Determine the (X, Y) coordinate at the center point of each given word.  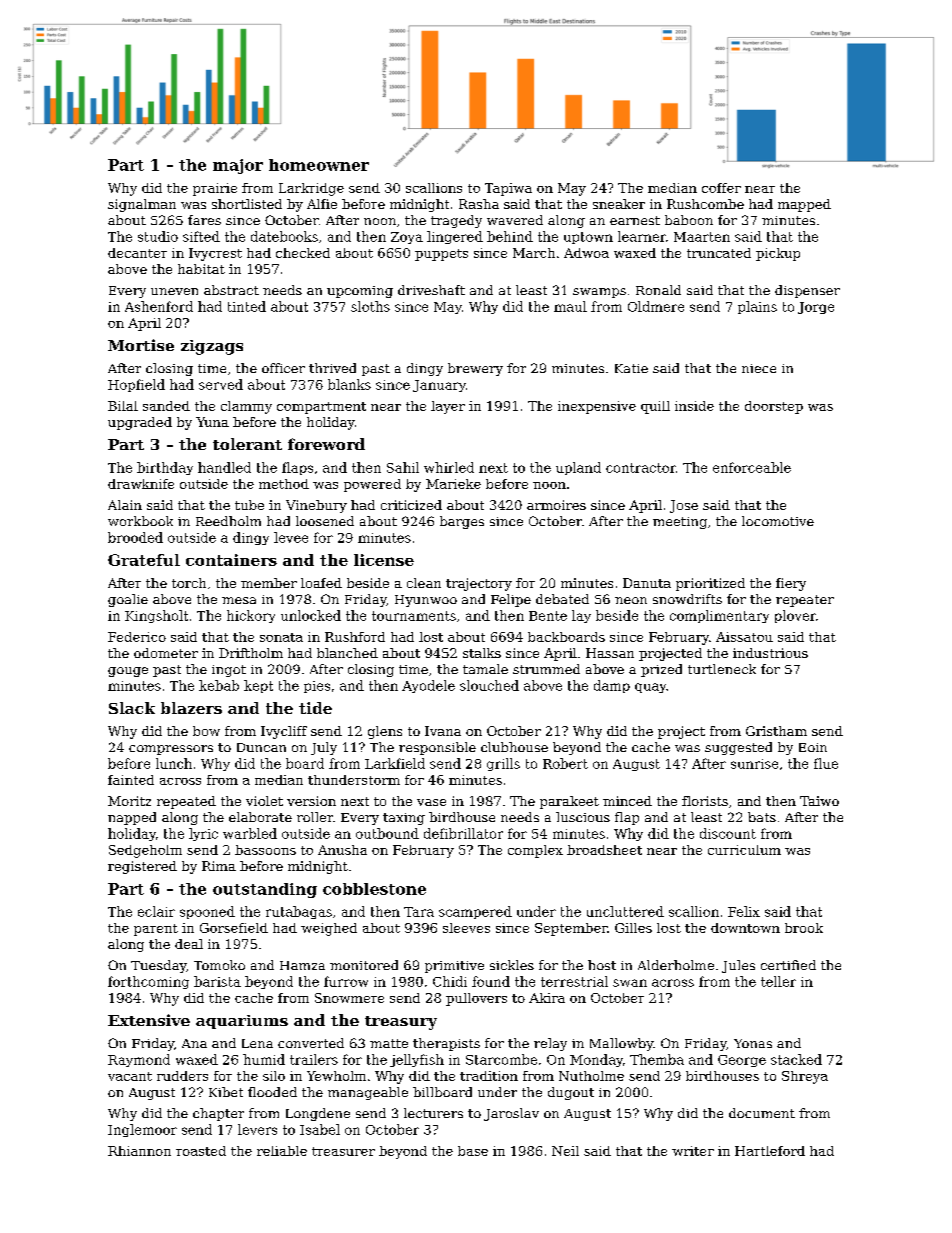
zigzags (212, 347)
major (238, 166)
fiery (791, 584)
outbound (387, 833)
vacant (130, 1076)
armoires (556, 505)
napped (132, 818)
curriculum (744, 850)
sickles (512, 965)
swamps (599, 293)
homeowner (319, 165)
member (269, 583)
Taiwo (819, 801)
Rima (219, 866)
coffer (721, 188)
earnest (635, 220)
